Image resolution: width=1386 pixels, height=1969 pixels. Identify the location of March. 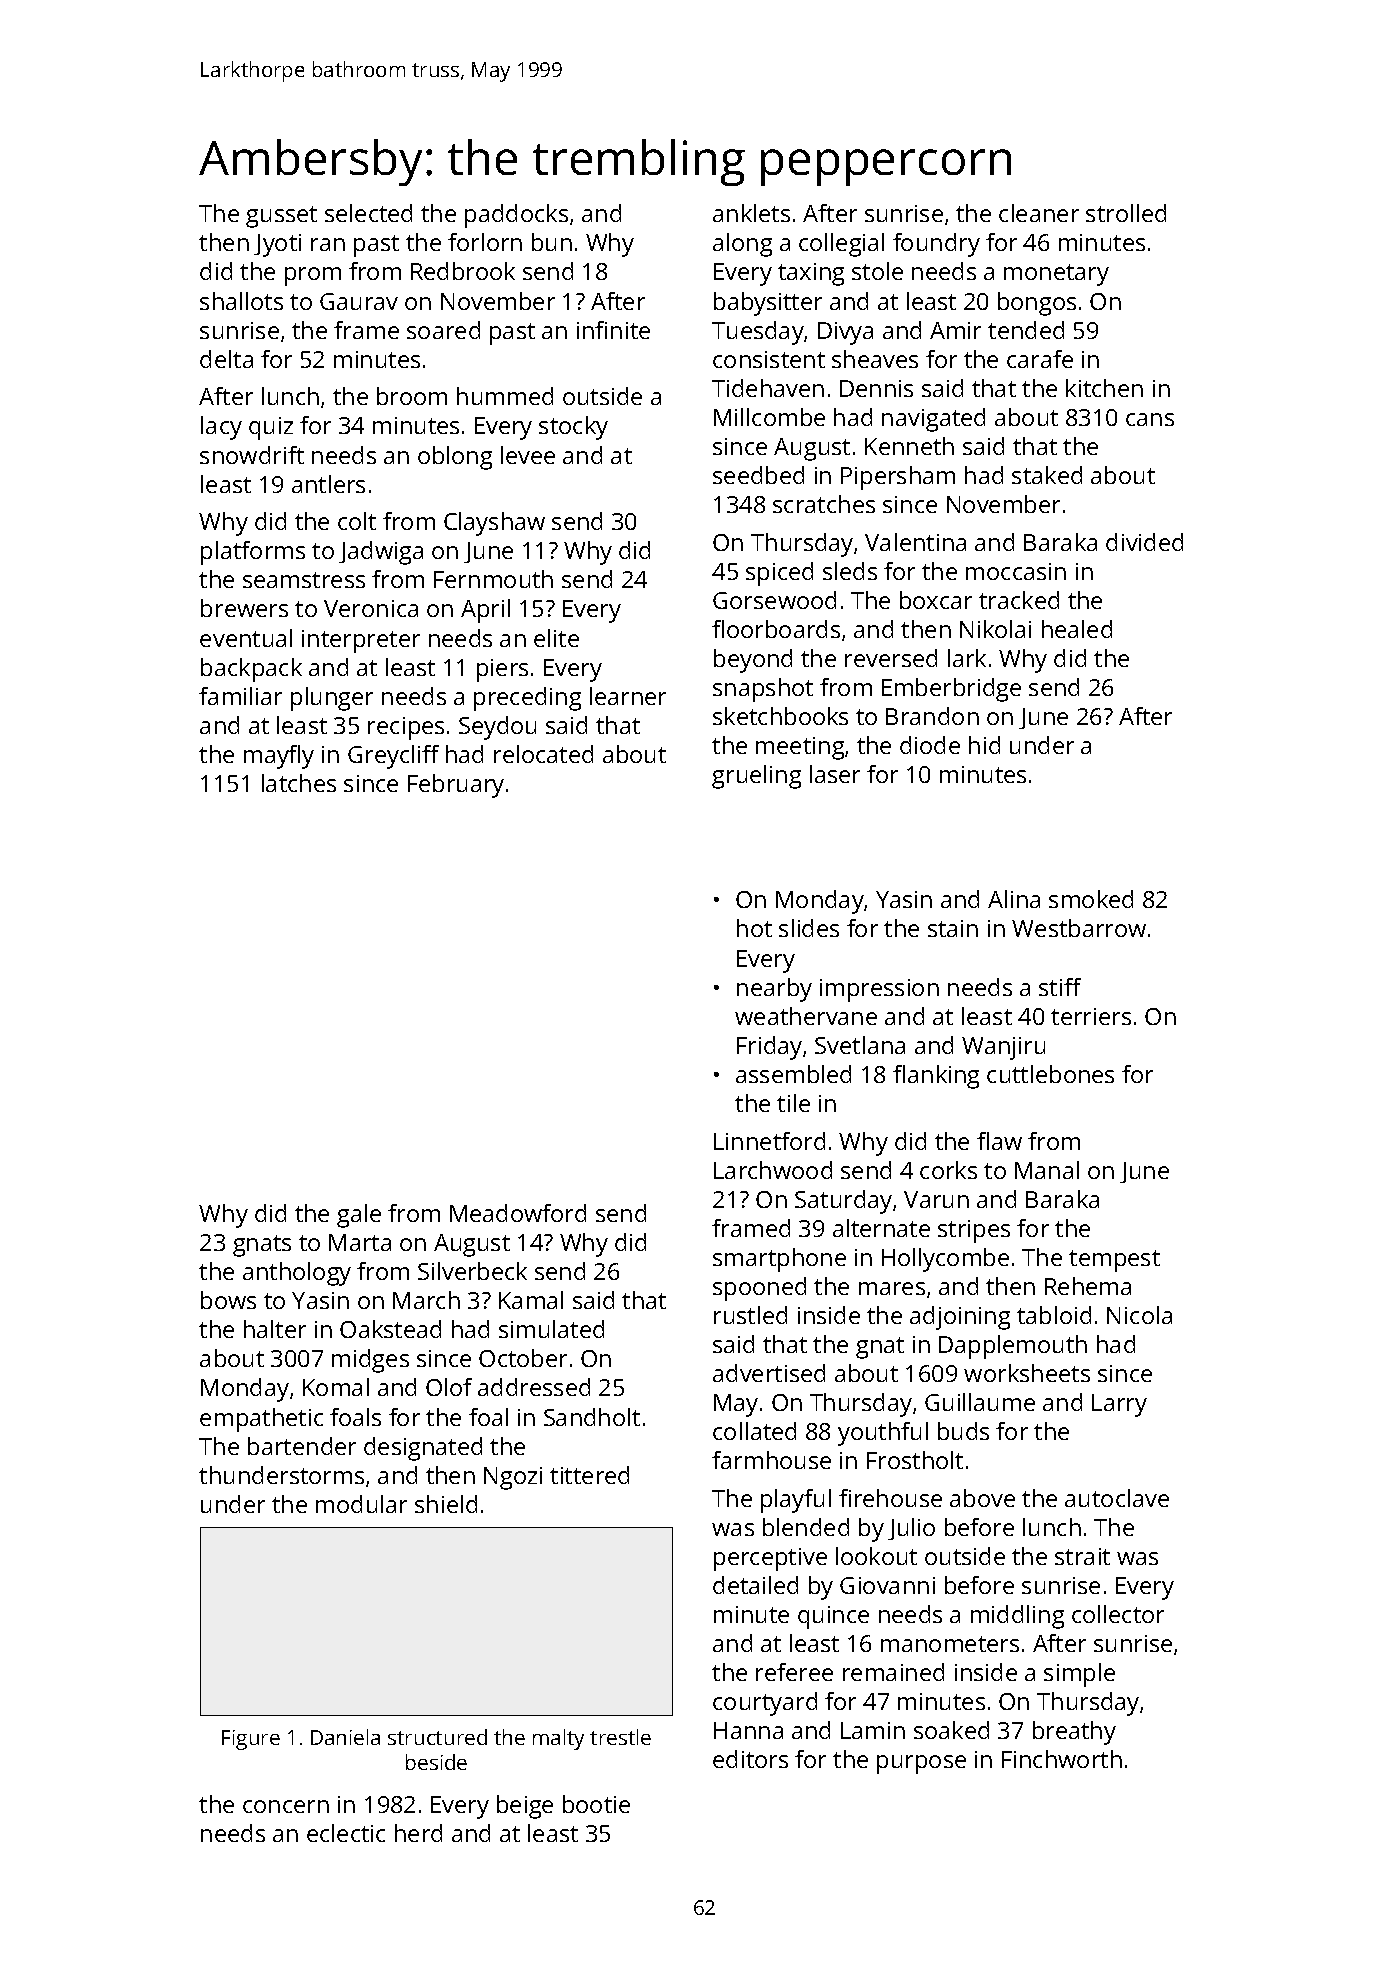
(426, 1300).
